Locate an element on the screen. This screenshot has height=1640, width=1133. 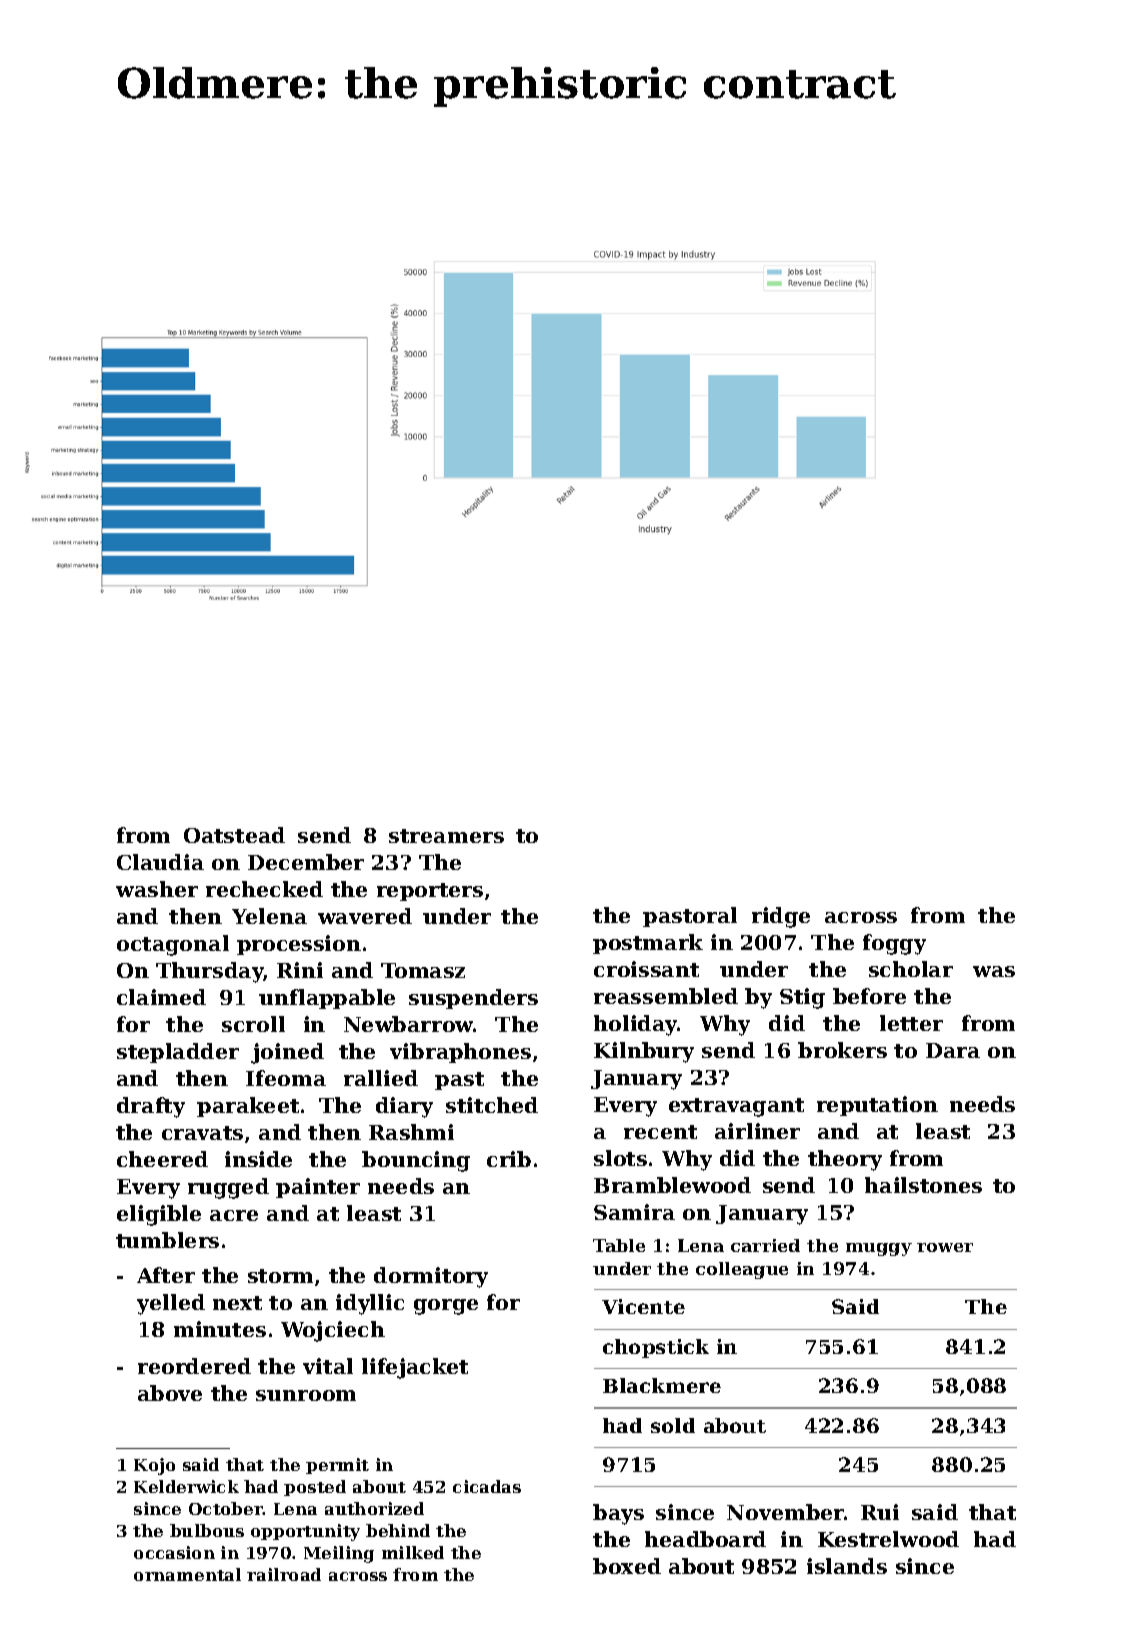
streamers is located at coordinates (446, 836).
